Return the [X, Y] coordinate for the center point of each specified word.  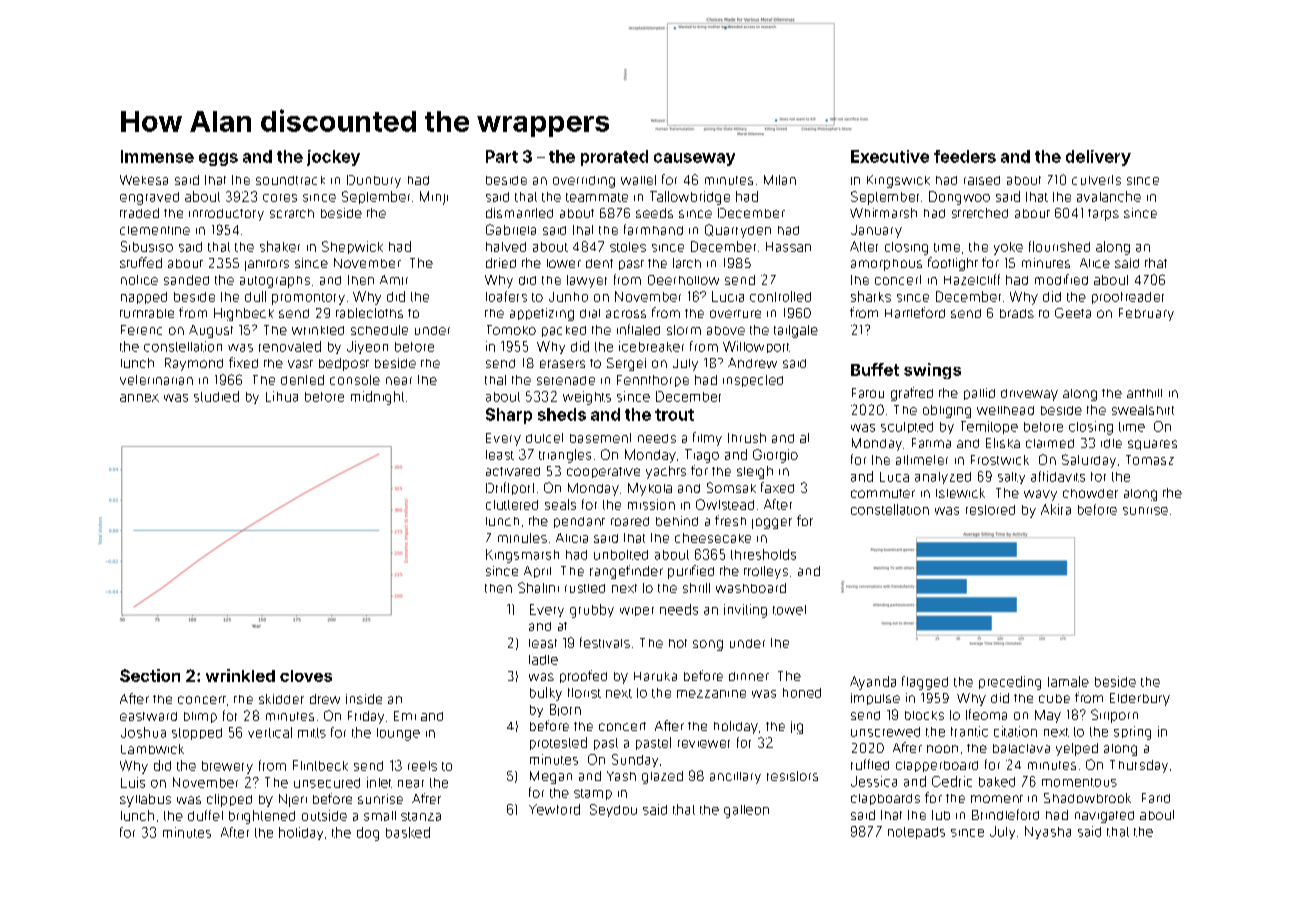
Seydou [613, 810]
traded [139, 213]
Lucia [728, 296]
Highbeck [244, 314]
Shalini [538, 587]
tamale [1068, 681]
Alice [1095, 263]
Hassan [788, 247]
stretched [980, 213]
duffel [205, 815]
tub [941, 815]
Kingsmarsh [522, 556]
